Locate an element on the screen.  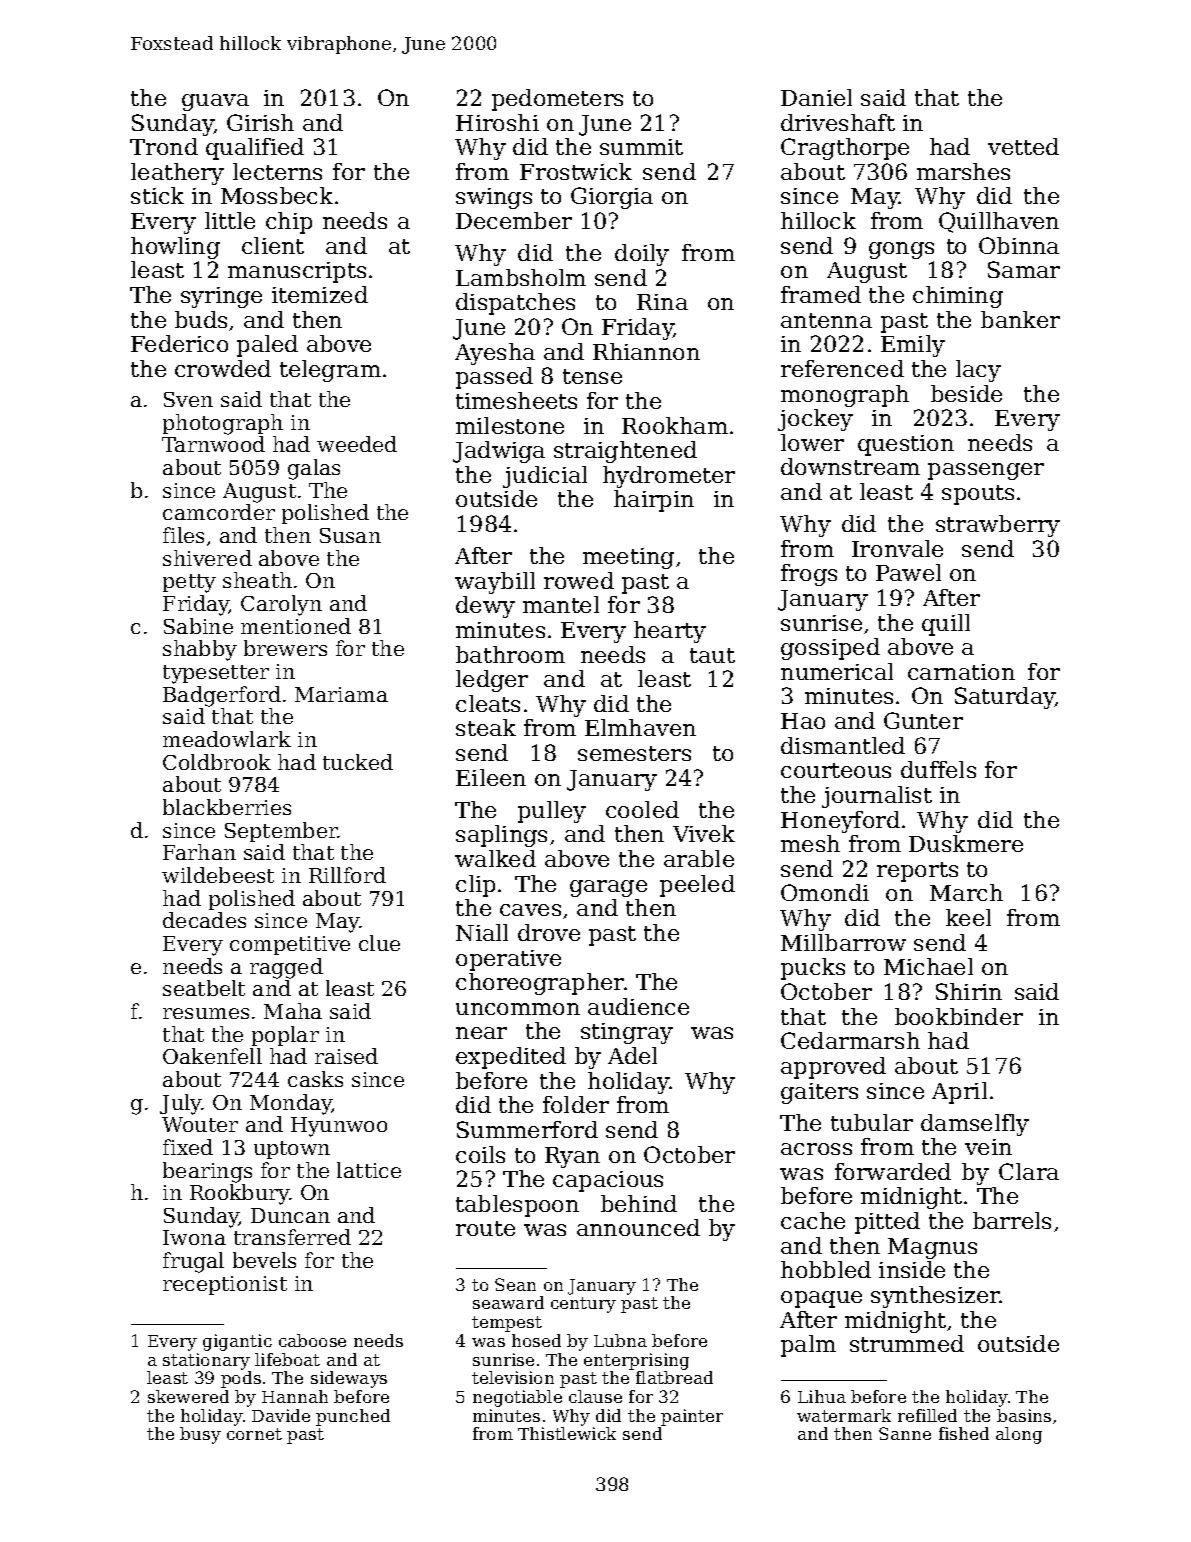
hydrometer is located at coordinates (669, 477).
